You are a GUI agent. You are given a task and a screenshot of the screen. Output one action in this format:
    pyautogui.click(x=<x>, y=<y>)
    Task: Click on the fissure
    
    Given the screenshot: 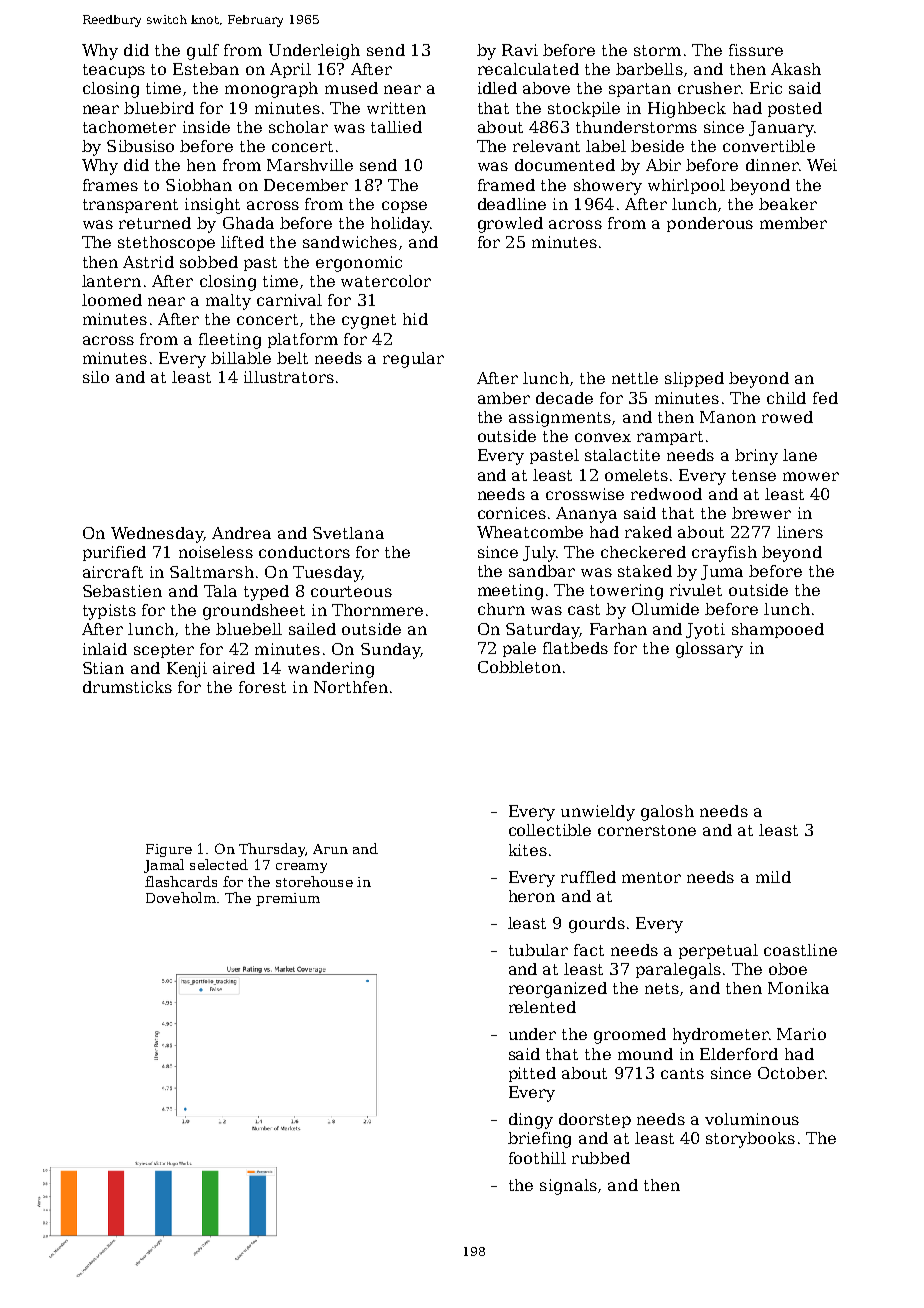 What is the action you would take?
    pyautogui.click(x=756, y=50)
